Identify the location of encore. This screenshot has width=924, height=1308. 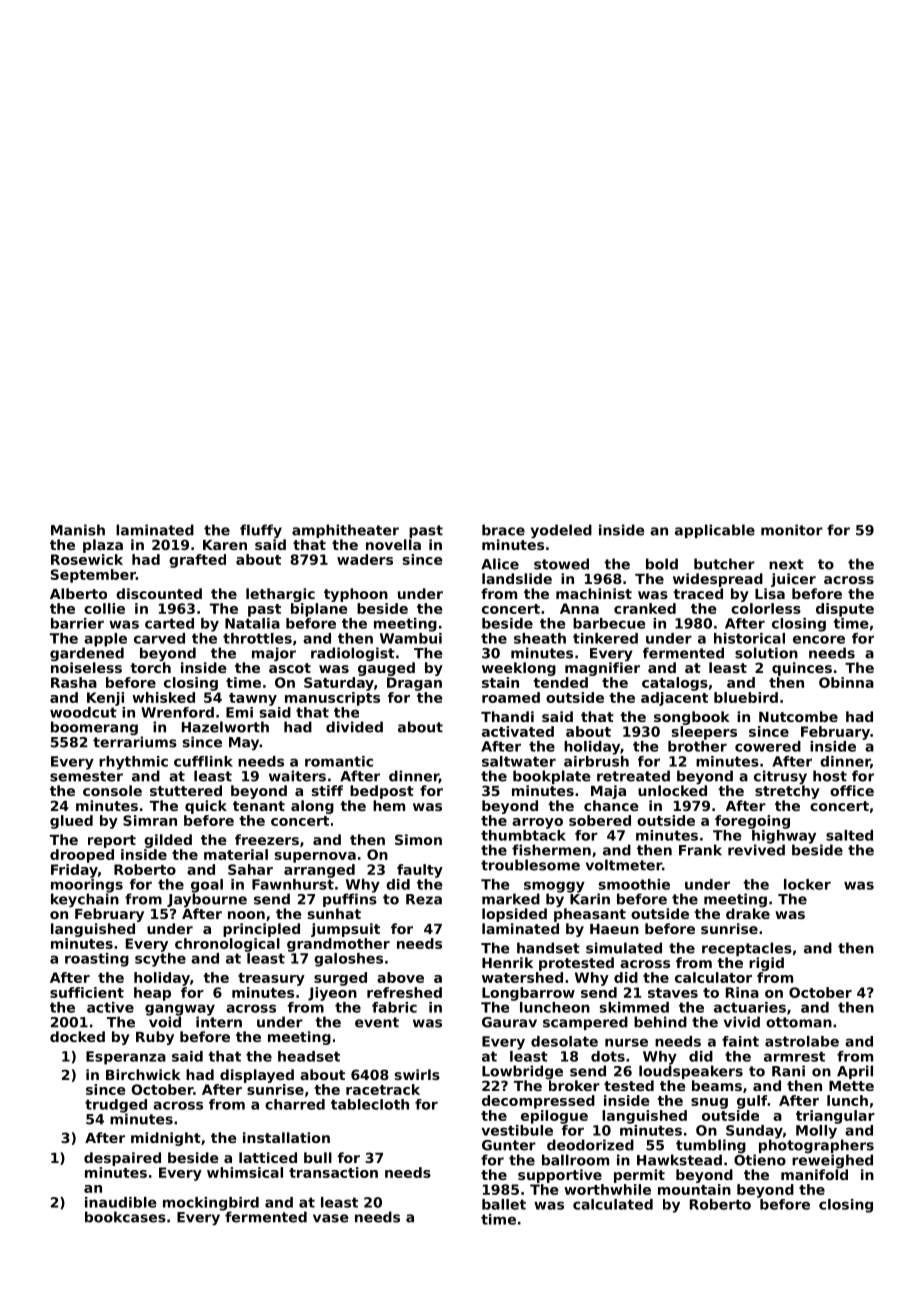
(819, 639).
